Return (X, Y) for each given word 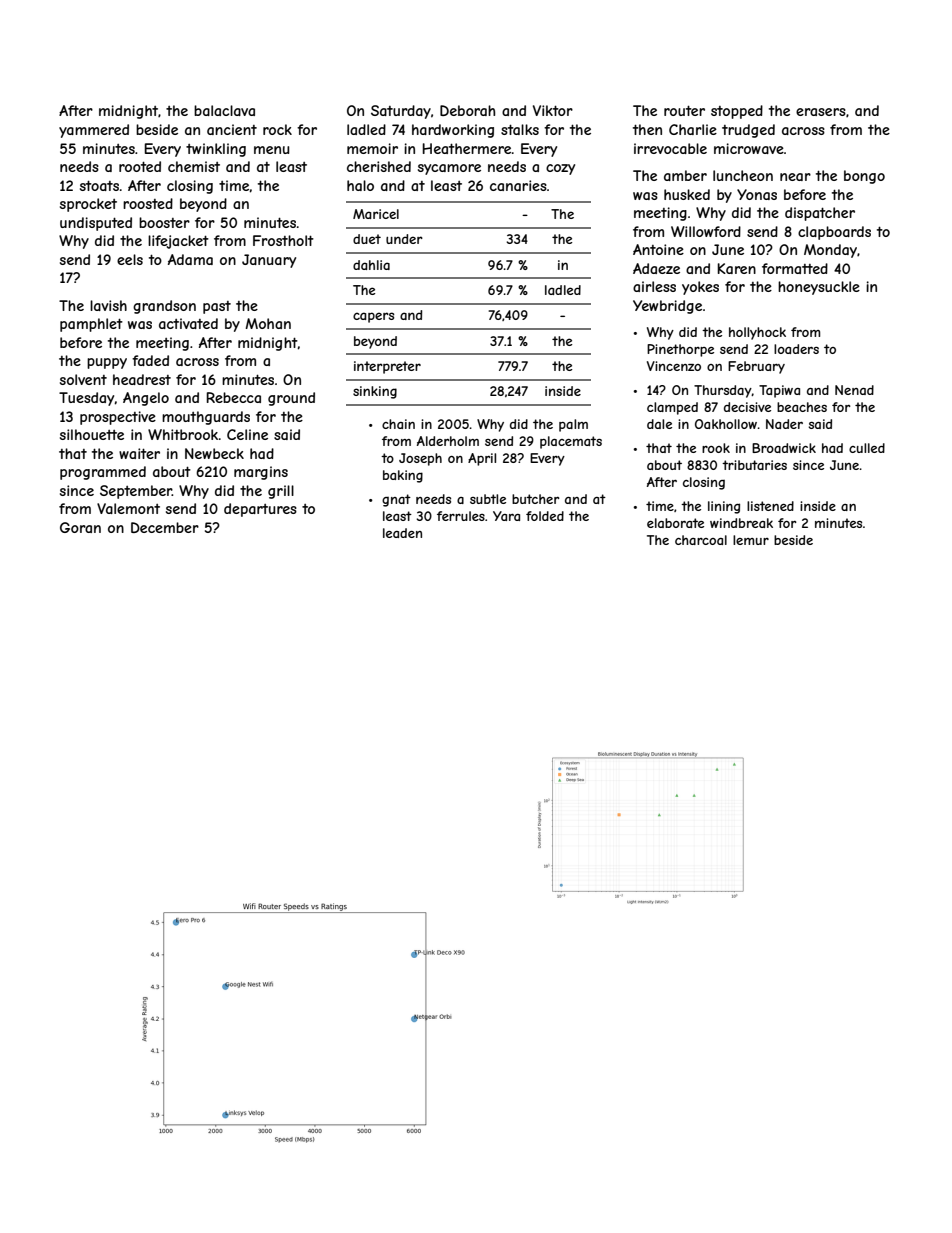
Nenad (854, 390)
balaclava (224, 110)
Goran (80, 527)
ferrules (461, 516)
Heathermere (467, 148)
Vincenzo (674, 366)
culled (867, 448)
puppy (107, 363)
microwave (749, 148)
